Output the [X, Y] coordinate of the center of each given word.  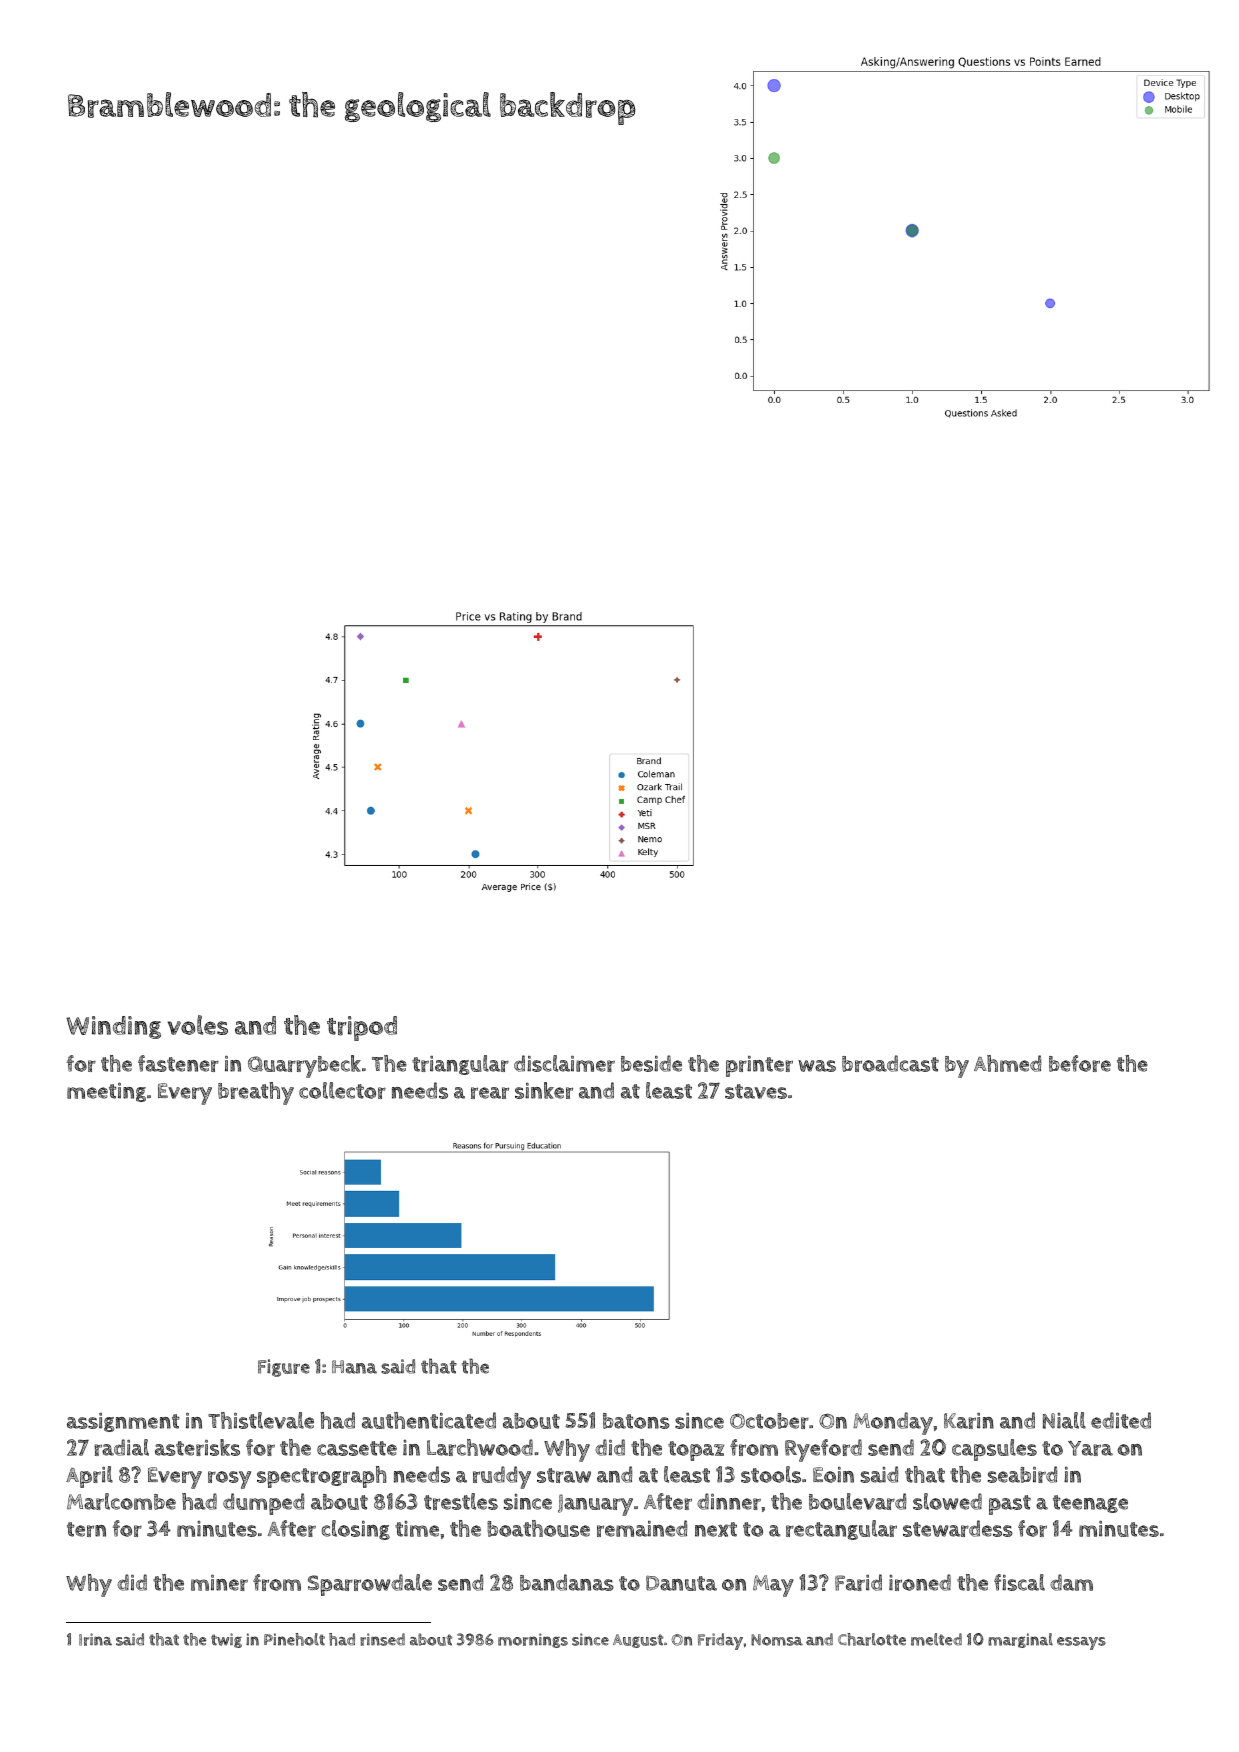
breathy [256, 1093]
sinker [544, 1090]
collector [342, 1090]
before [1080, 1063]
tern [86, 1529]
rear [490, 1093]
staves [756, 1091]
